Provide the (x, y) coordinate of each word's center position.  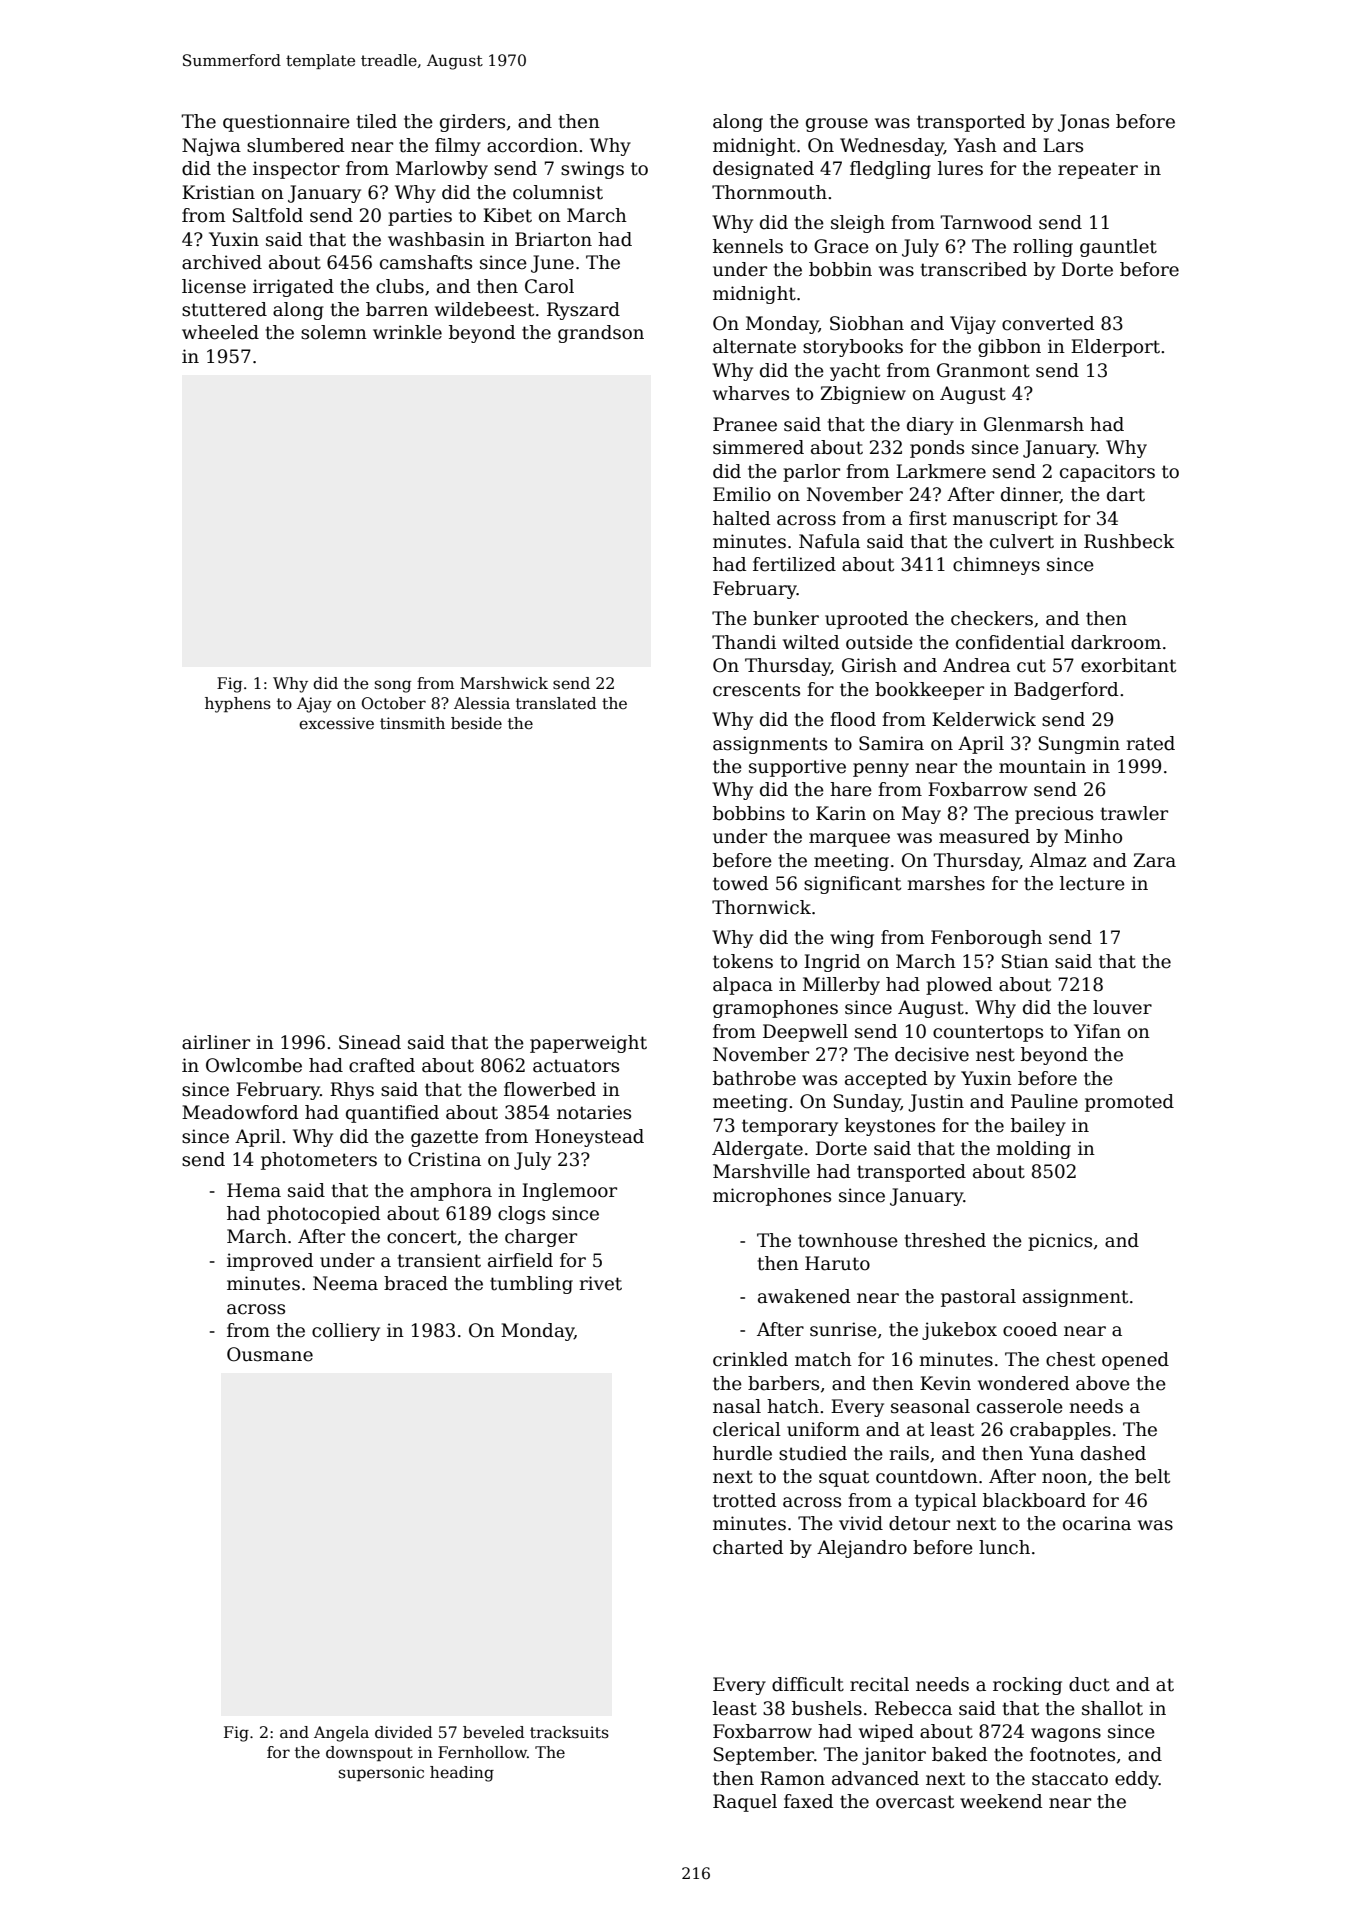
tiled (377, 121)
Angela (341, 1734)
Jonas (1083, 123)
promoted (1129, 1103)
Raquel (745, 1803)
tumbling (531, 1285)
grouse (837, 125)
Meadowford (240, 1112)
